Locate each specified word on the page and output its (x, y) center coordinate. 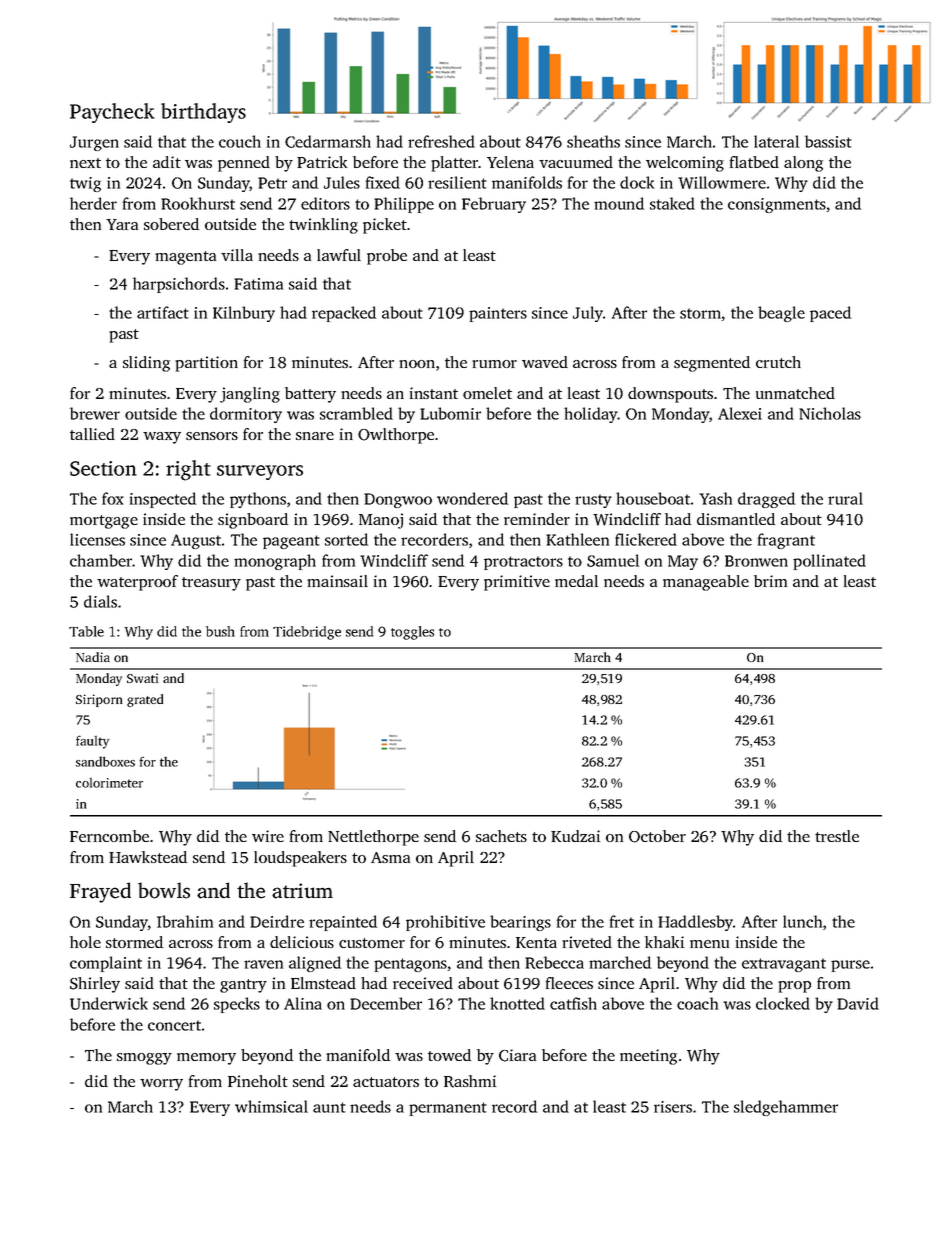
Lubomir (450, 413)
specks (237, 1005)
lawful (339, 255)
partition (206, 364)
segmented (712, 364)
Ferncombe (109, 836)
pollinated (829, 562)
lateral (776, 141)
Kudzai (575, 836)
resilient (457, 182)
